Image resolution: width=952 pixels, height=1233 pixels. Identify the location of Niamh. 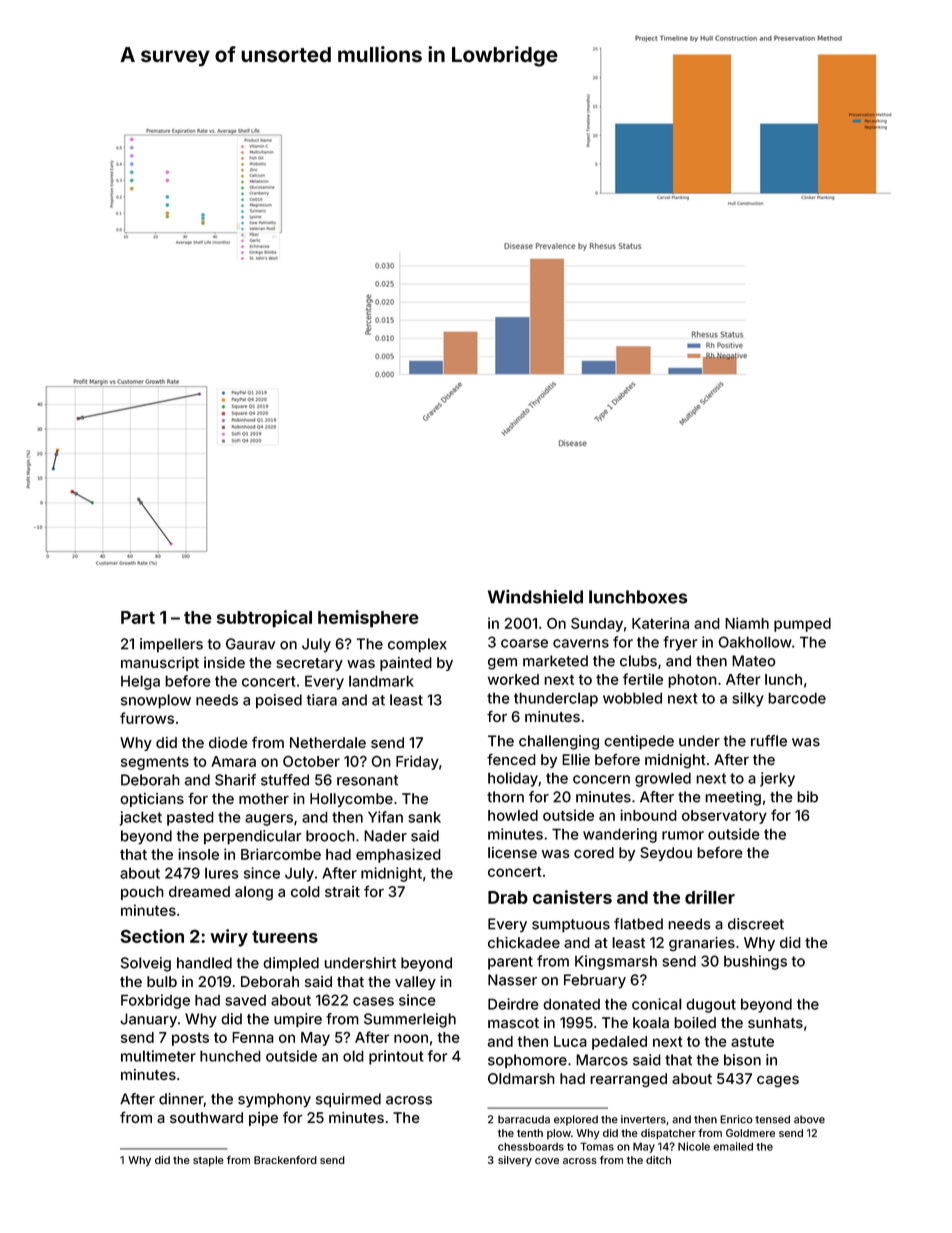
(747, 623).
